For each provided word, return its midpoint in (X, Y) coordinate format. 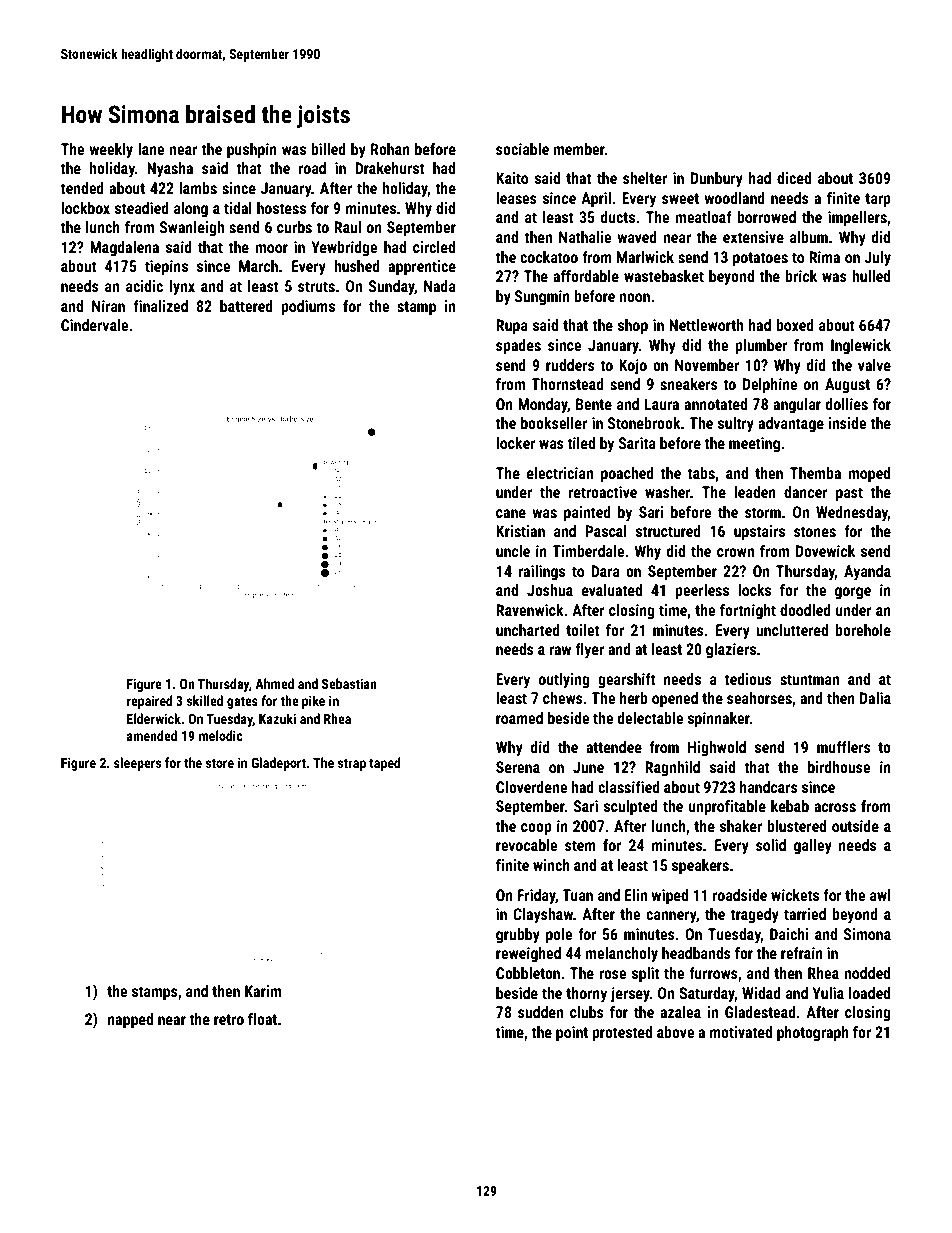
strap (352, 765)
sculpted (631, 808)
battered (246, 306)
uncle (513, 551)
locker (515, 443)
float (262, 1019)
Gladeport (278, 764)
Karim (263, 991)
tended (82, 188)
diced (794, 178)
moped (869, 475)
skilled (205, 700)
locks (754, 590)
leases (516, 198)
